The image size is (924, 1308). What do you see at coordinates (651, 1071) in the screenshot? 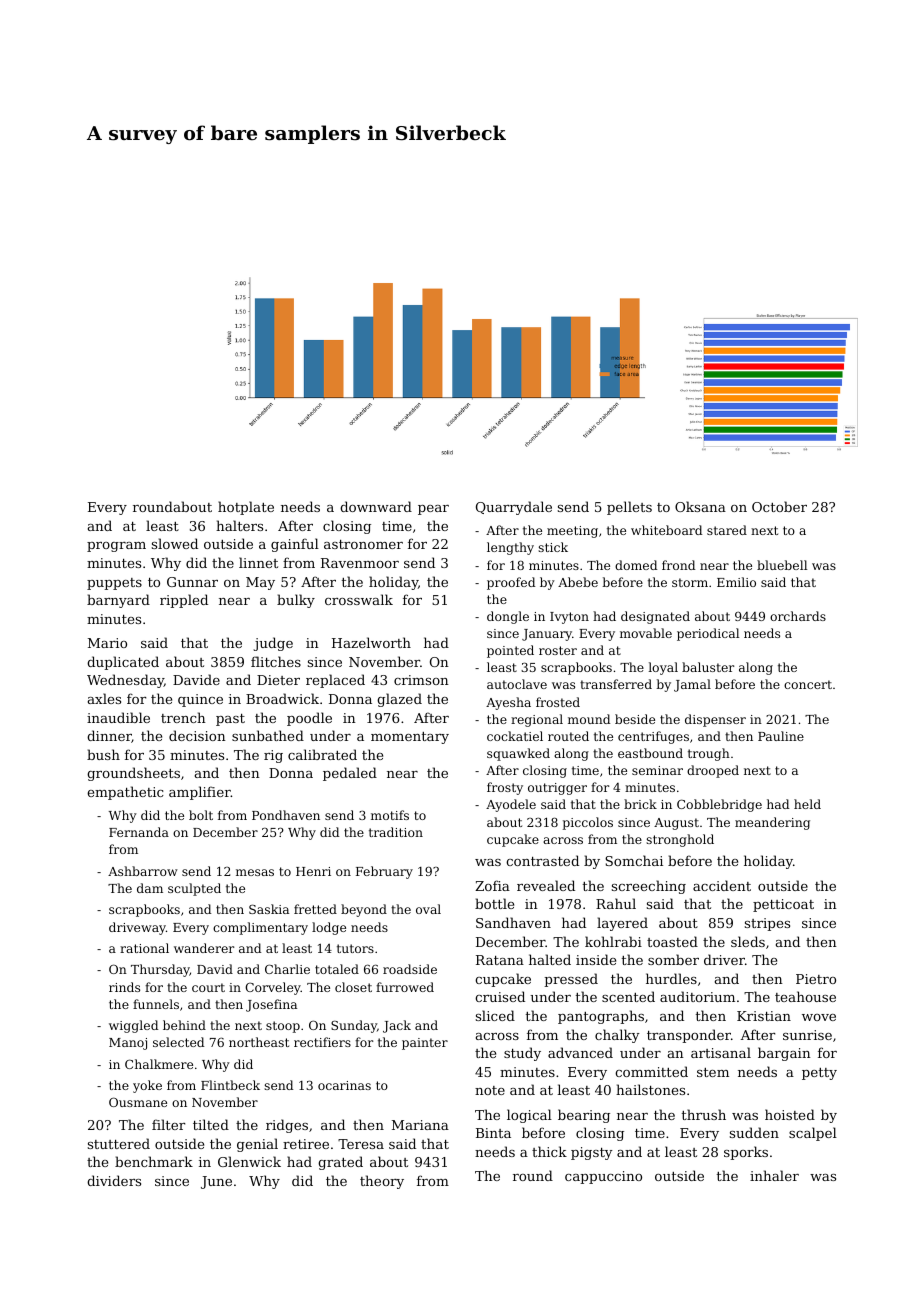
I see `committed` at bounding box center [651, 1071].
